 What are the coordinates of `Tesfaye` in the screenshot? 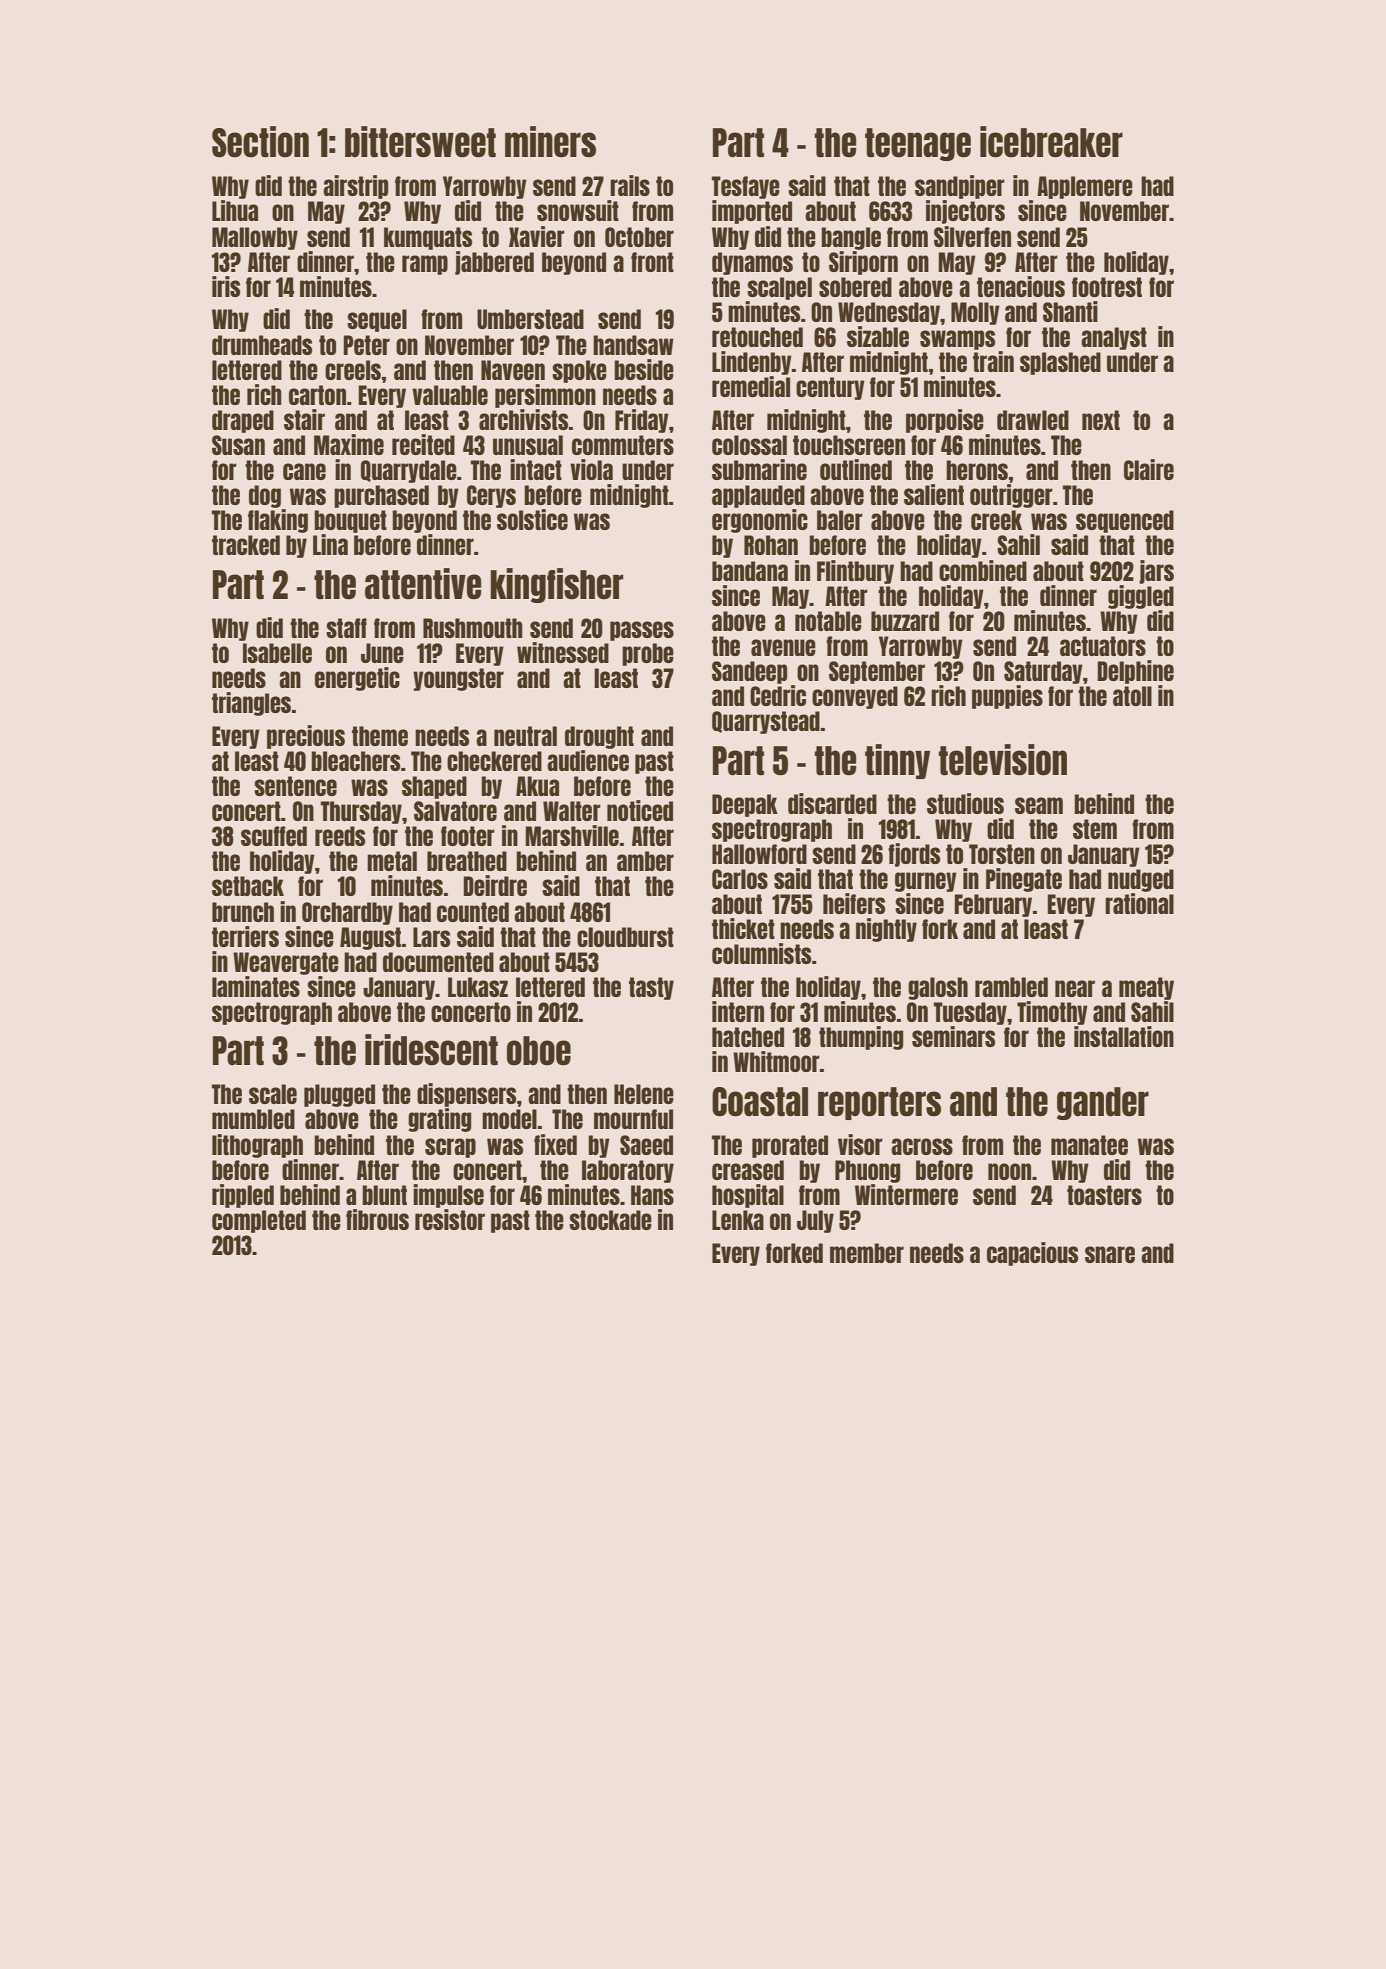 It's located at (746, 187).
